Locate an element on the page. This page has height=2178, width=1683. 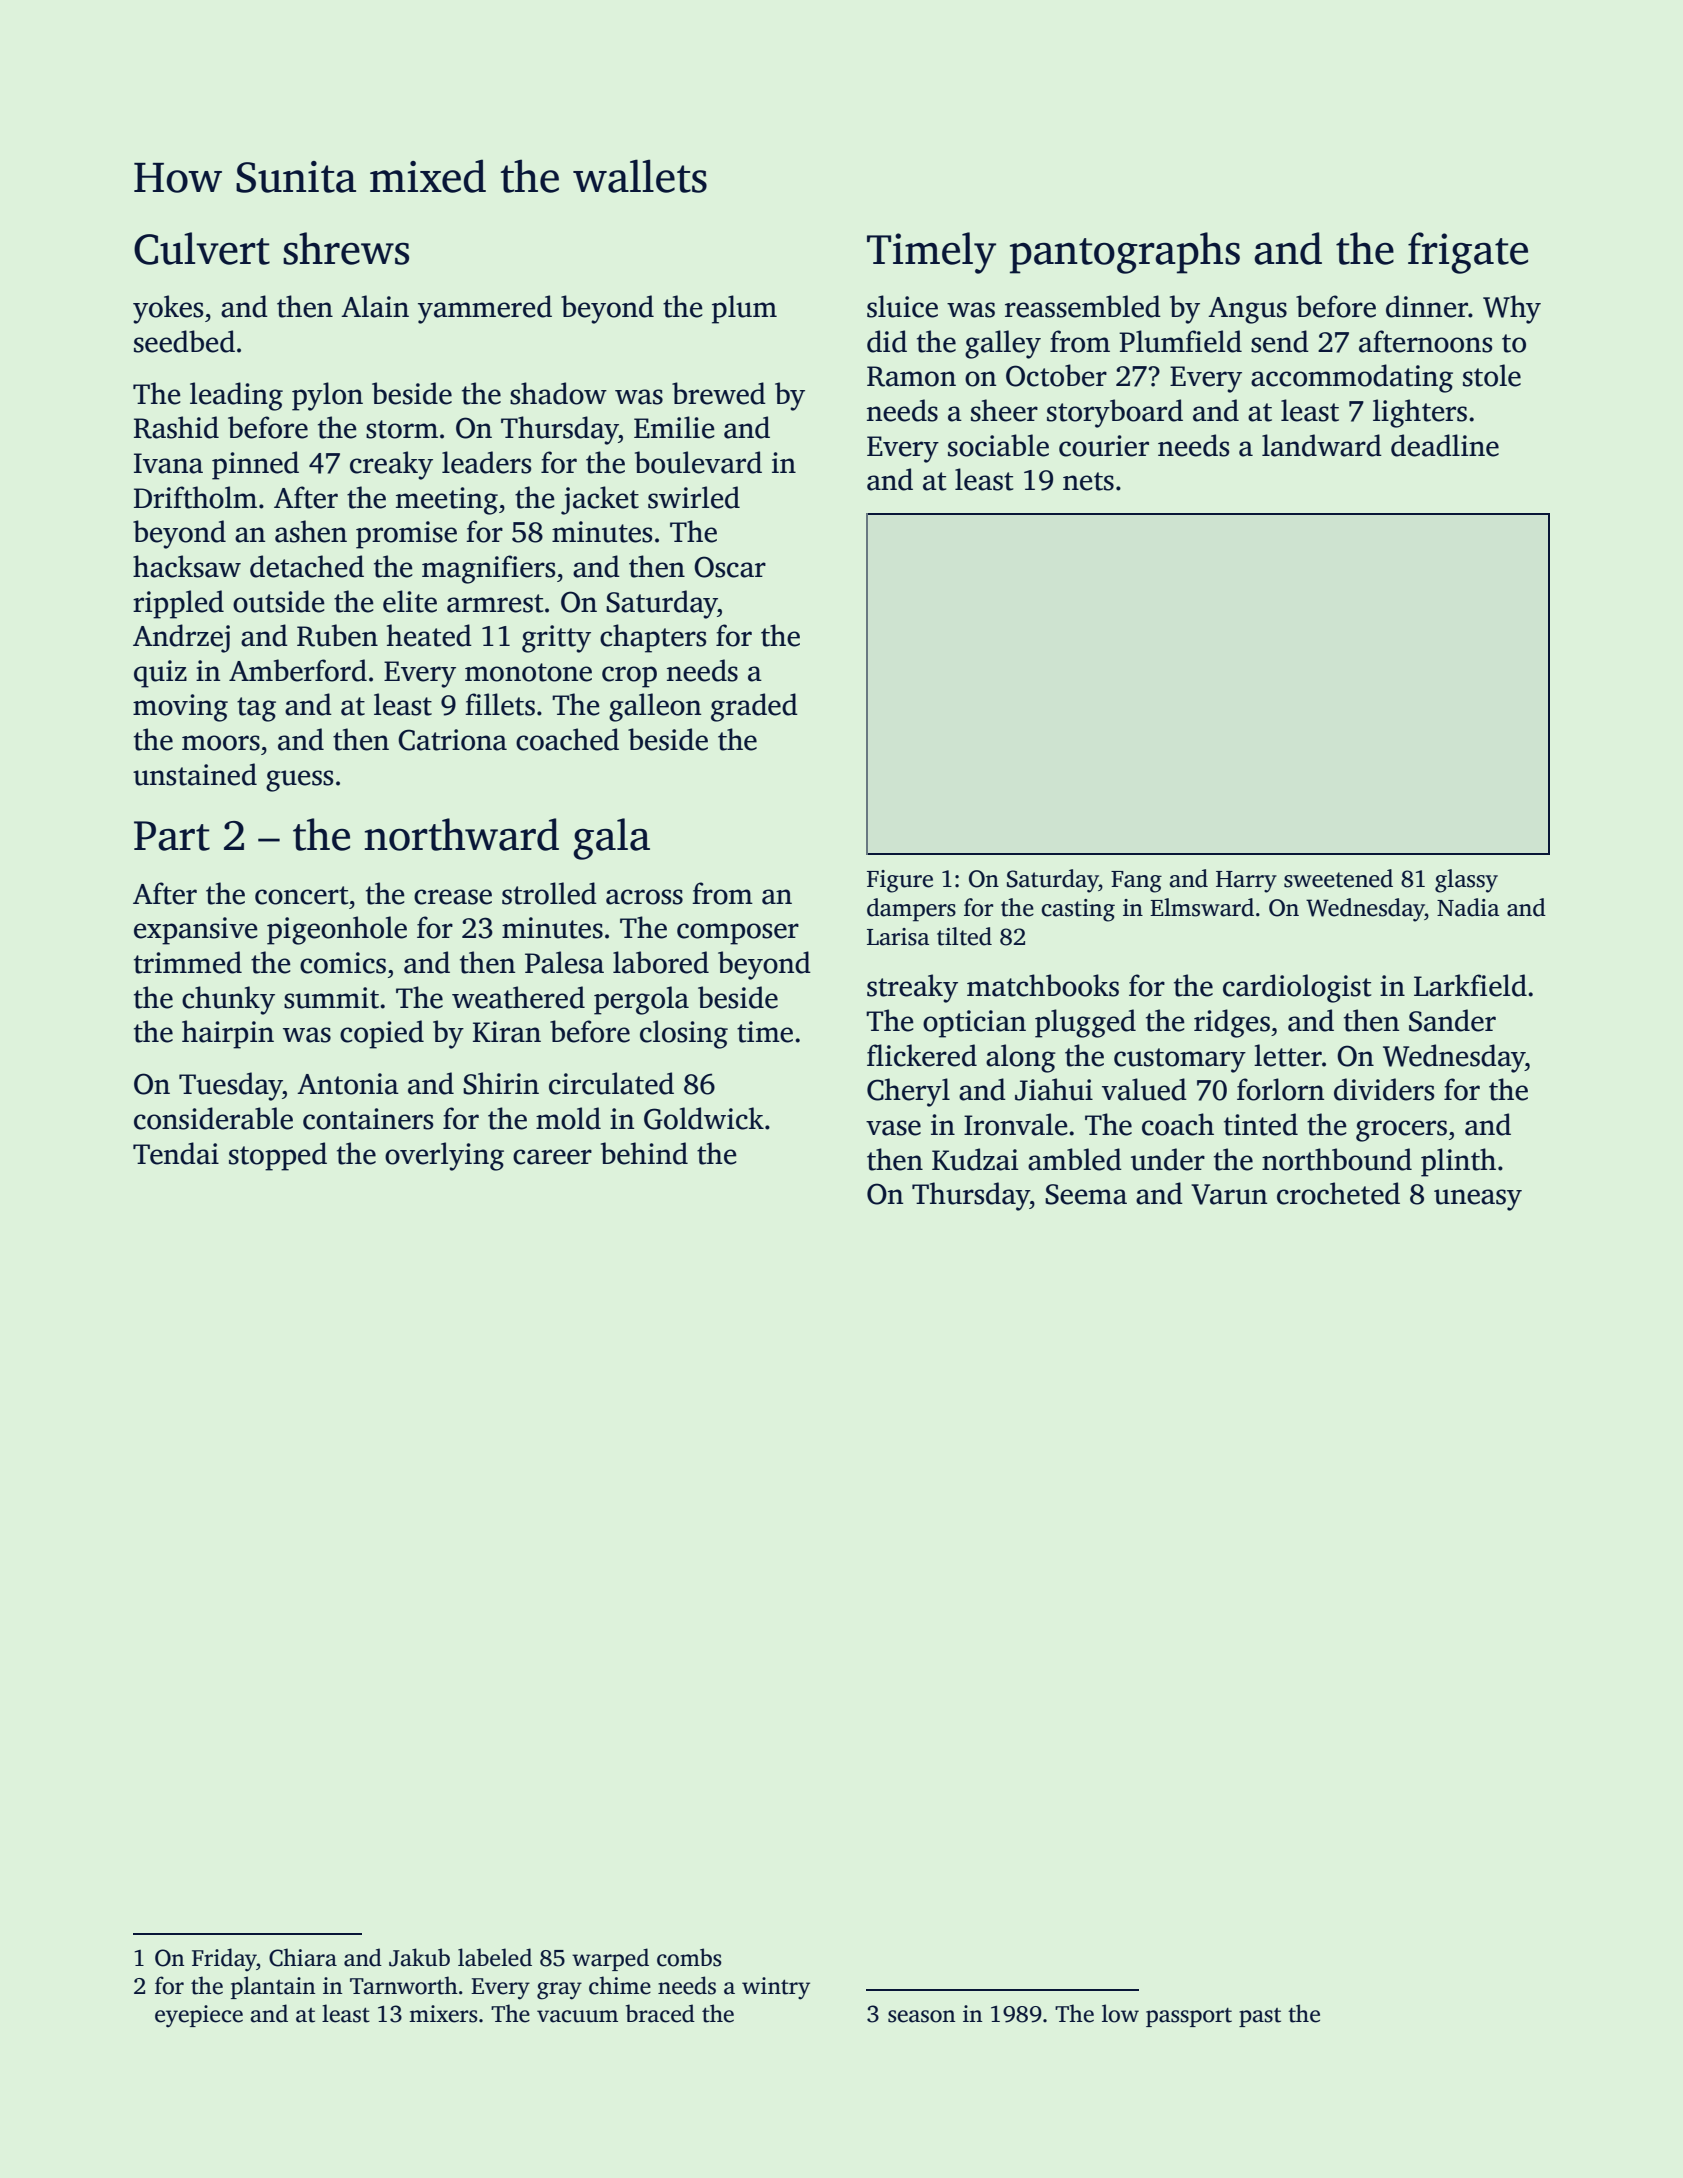
glassy is located at coordinates (1466, 881).
